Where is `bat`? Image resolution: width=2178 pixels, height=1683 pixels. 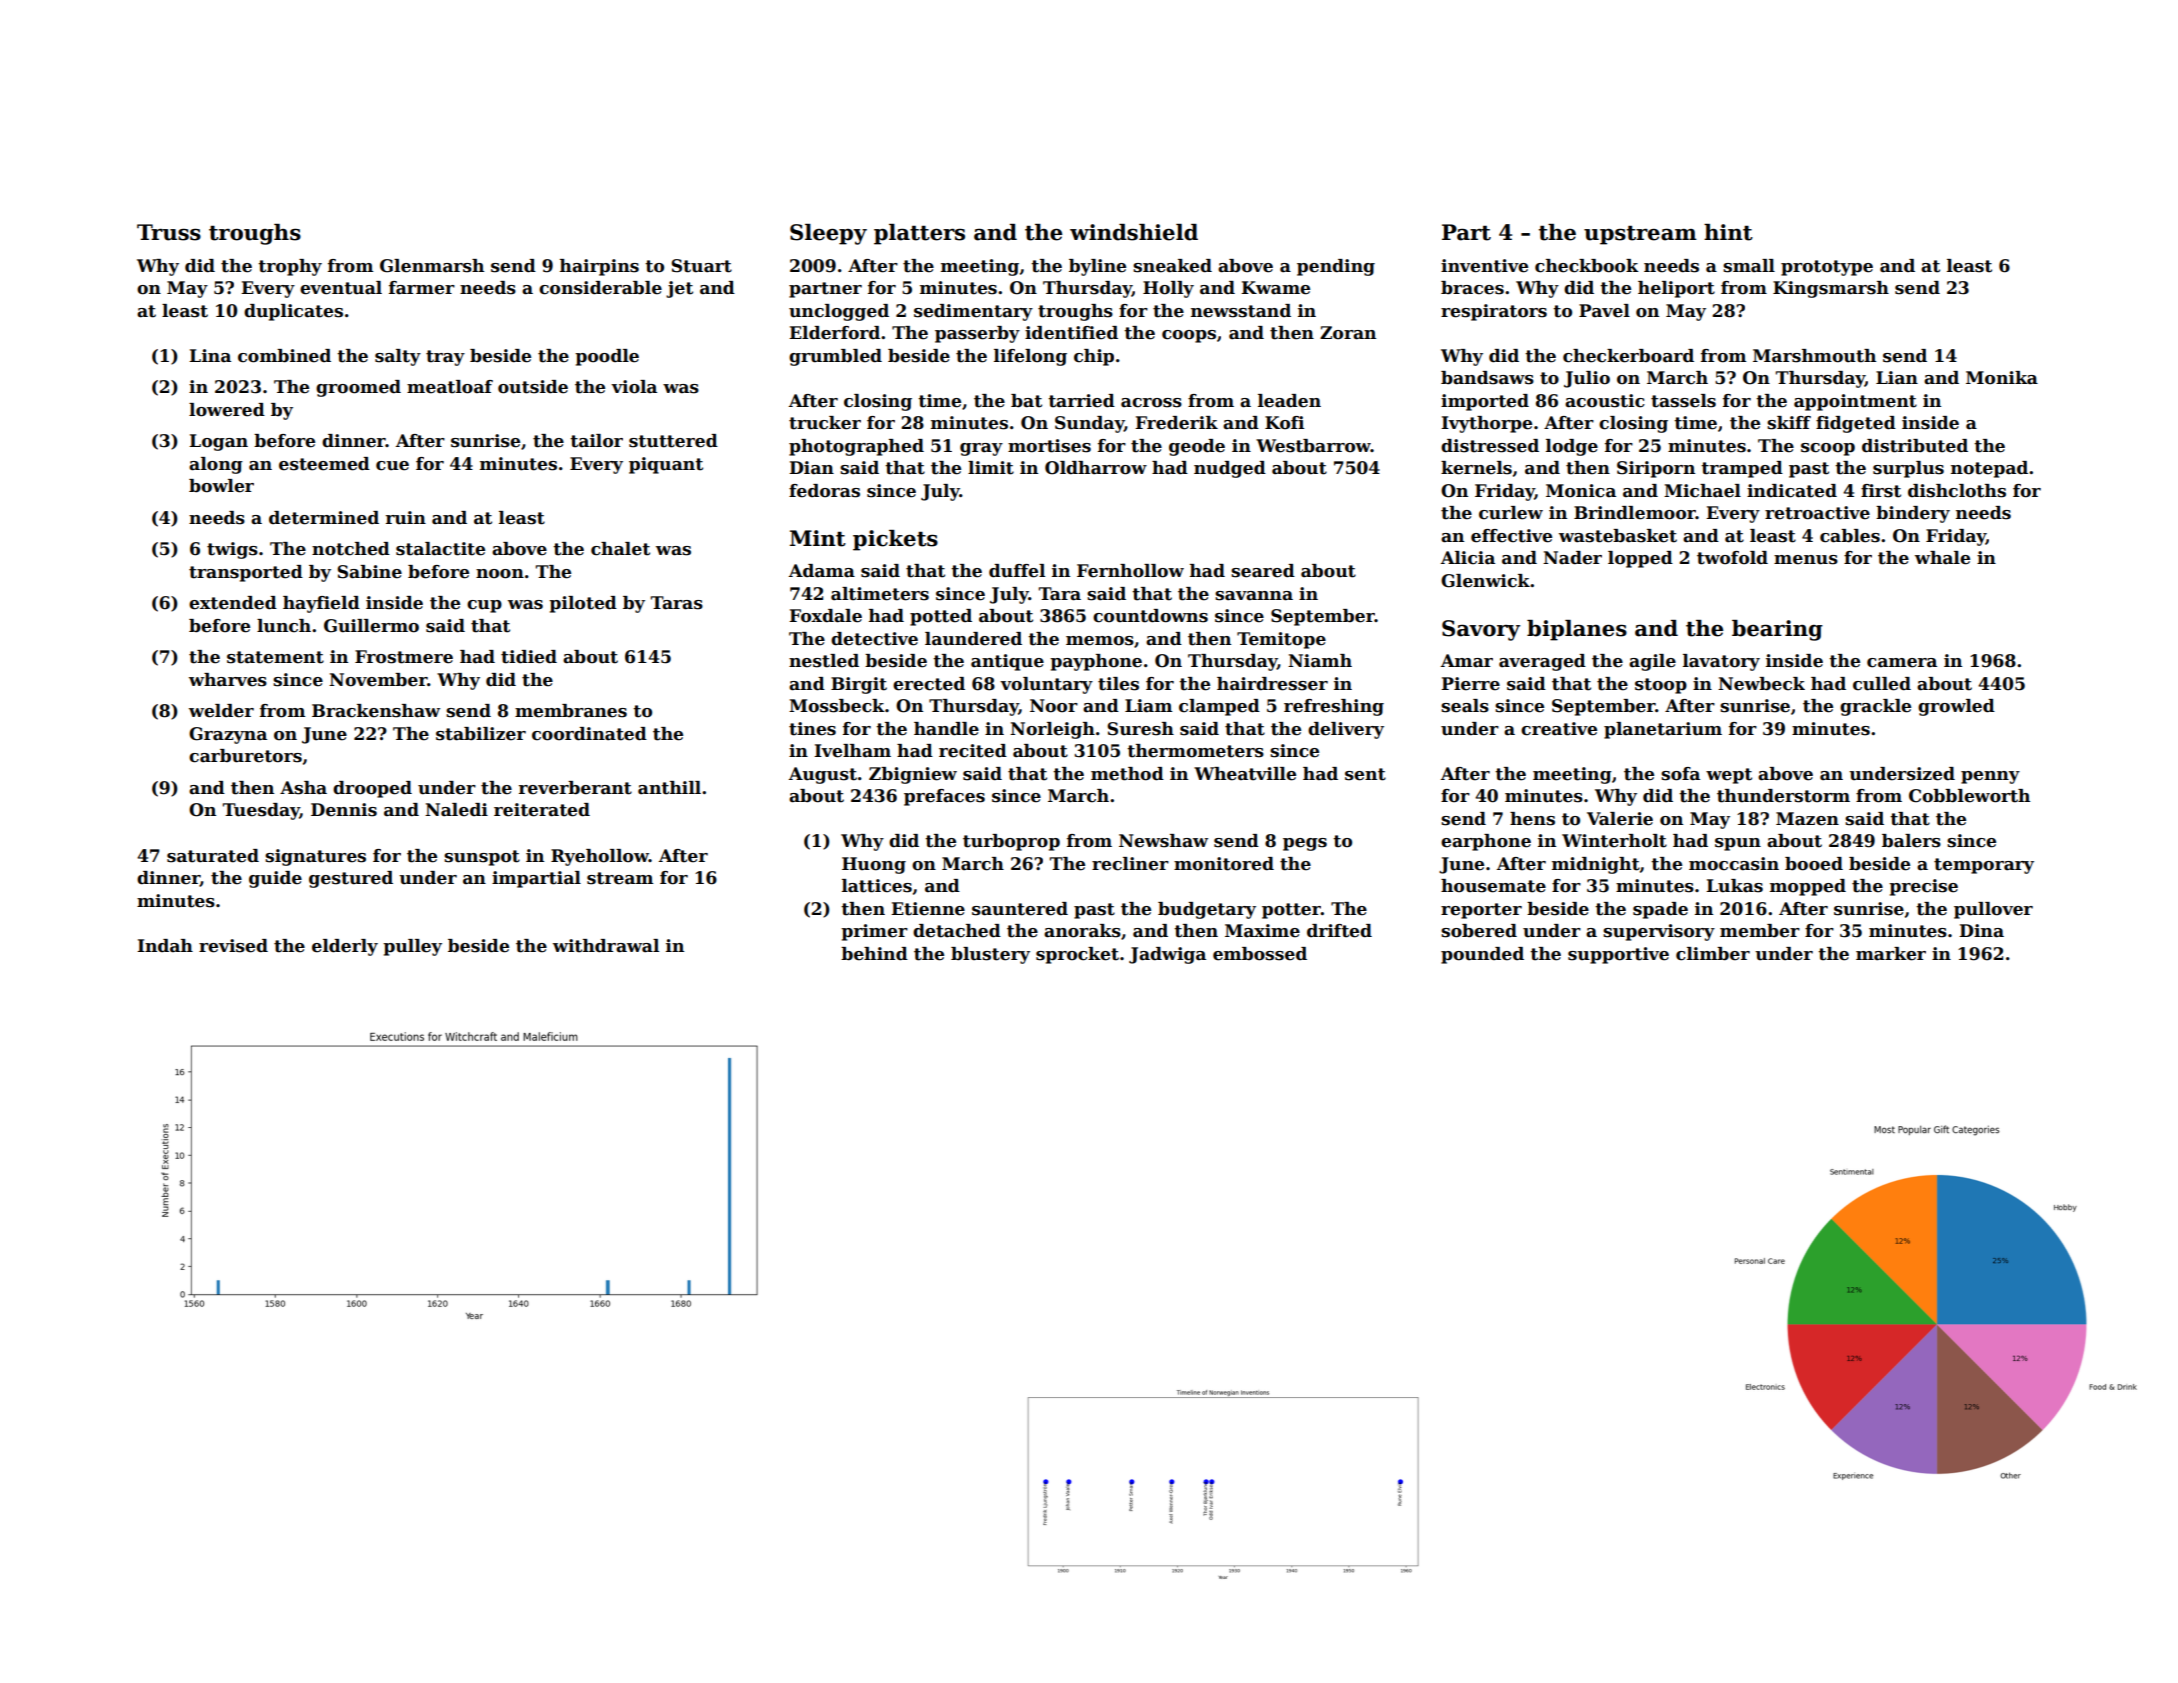 bat is located at coordinates (1026, 401).
